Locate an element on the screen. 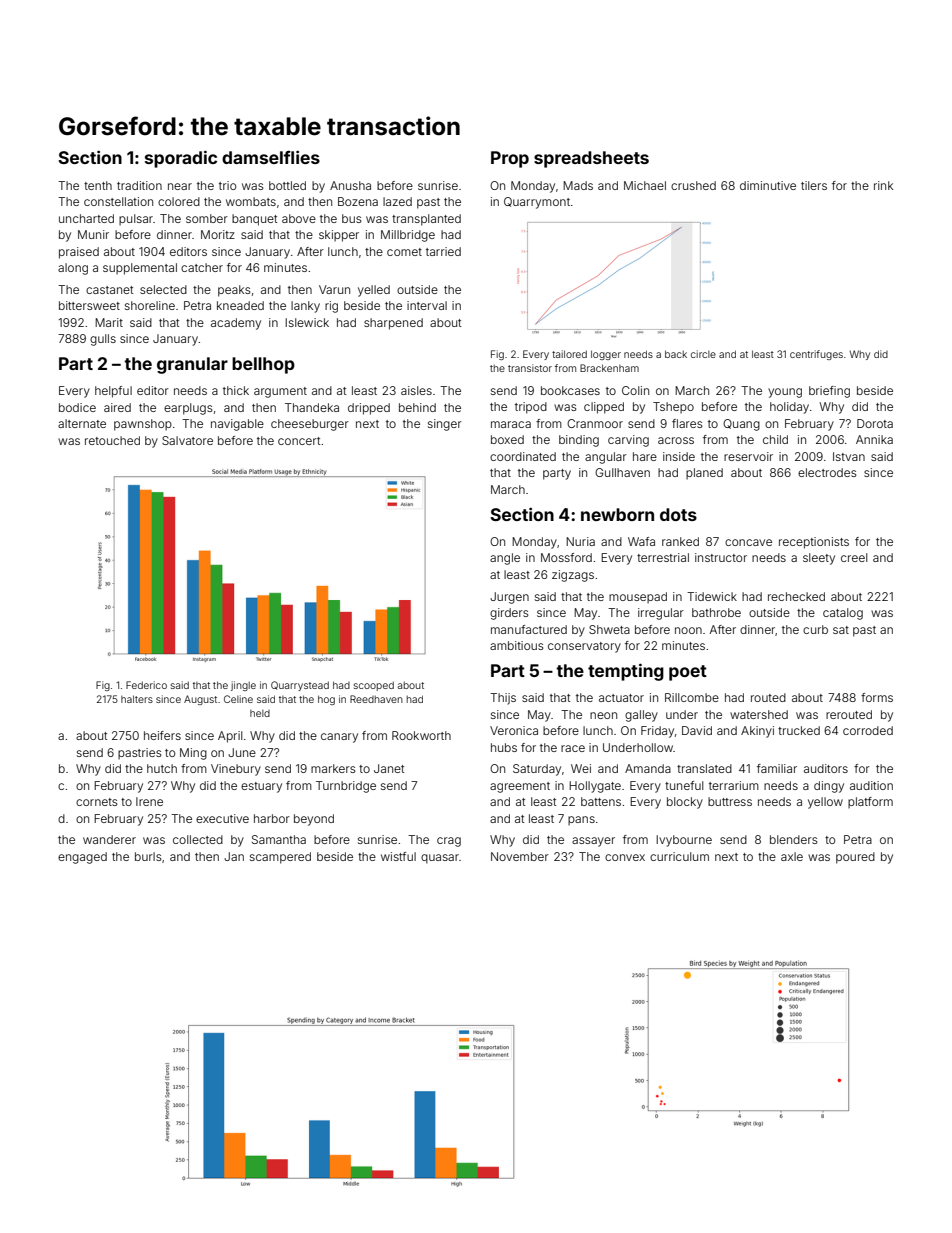 This screenshot has width=952, height=1233. Quarrymont is located at coordinates (537, 203).
